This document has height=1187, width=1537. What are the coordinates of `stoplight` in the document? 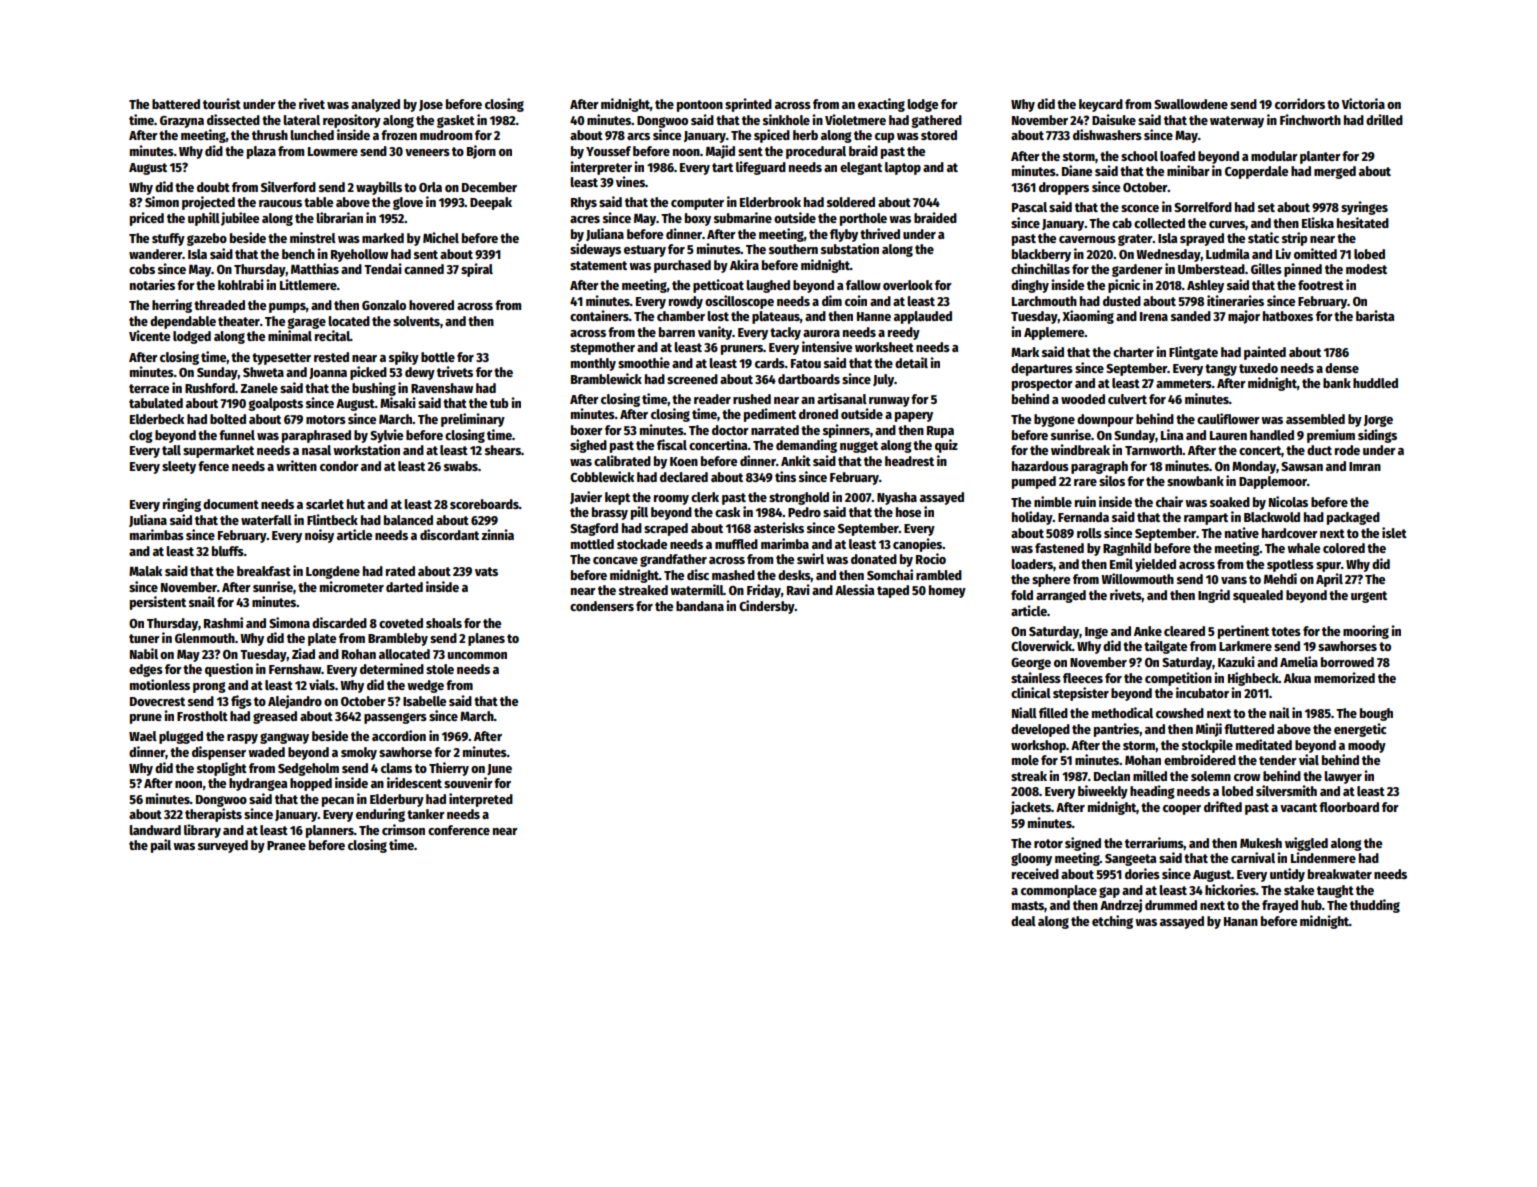 It's located at (222, 769).
